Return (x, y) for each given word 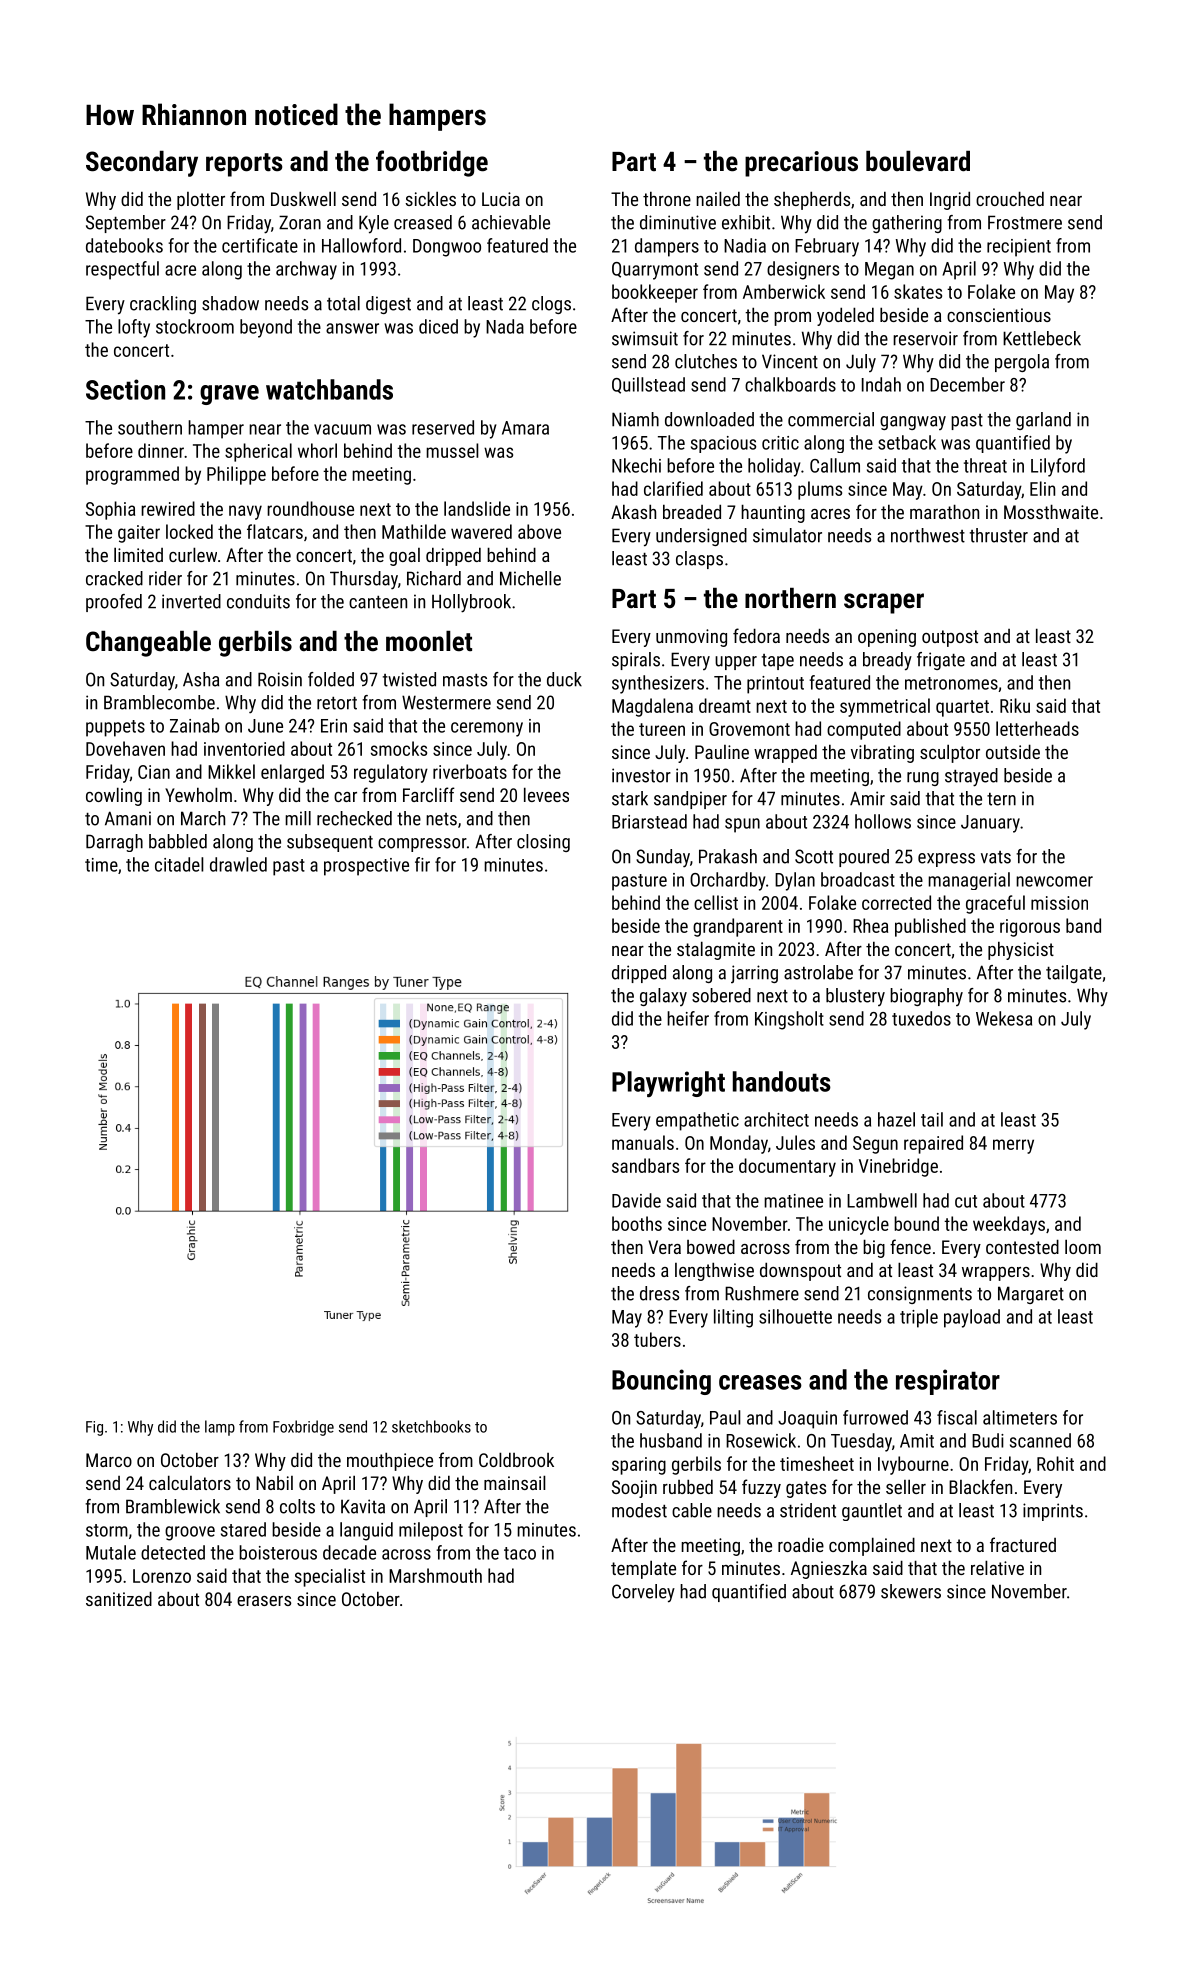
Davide (636, 1200)
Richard (434, 578)
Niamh (635, 419)
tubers (657, 1339)
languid (366, 1531)
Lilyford (1058, 467)
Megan (889, 271)
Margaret (1031, 1295)
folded (331, 679)
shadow (230, 303)
